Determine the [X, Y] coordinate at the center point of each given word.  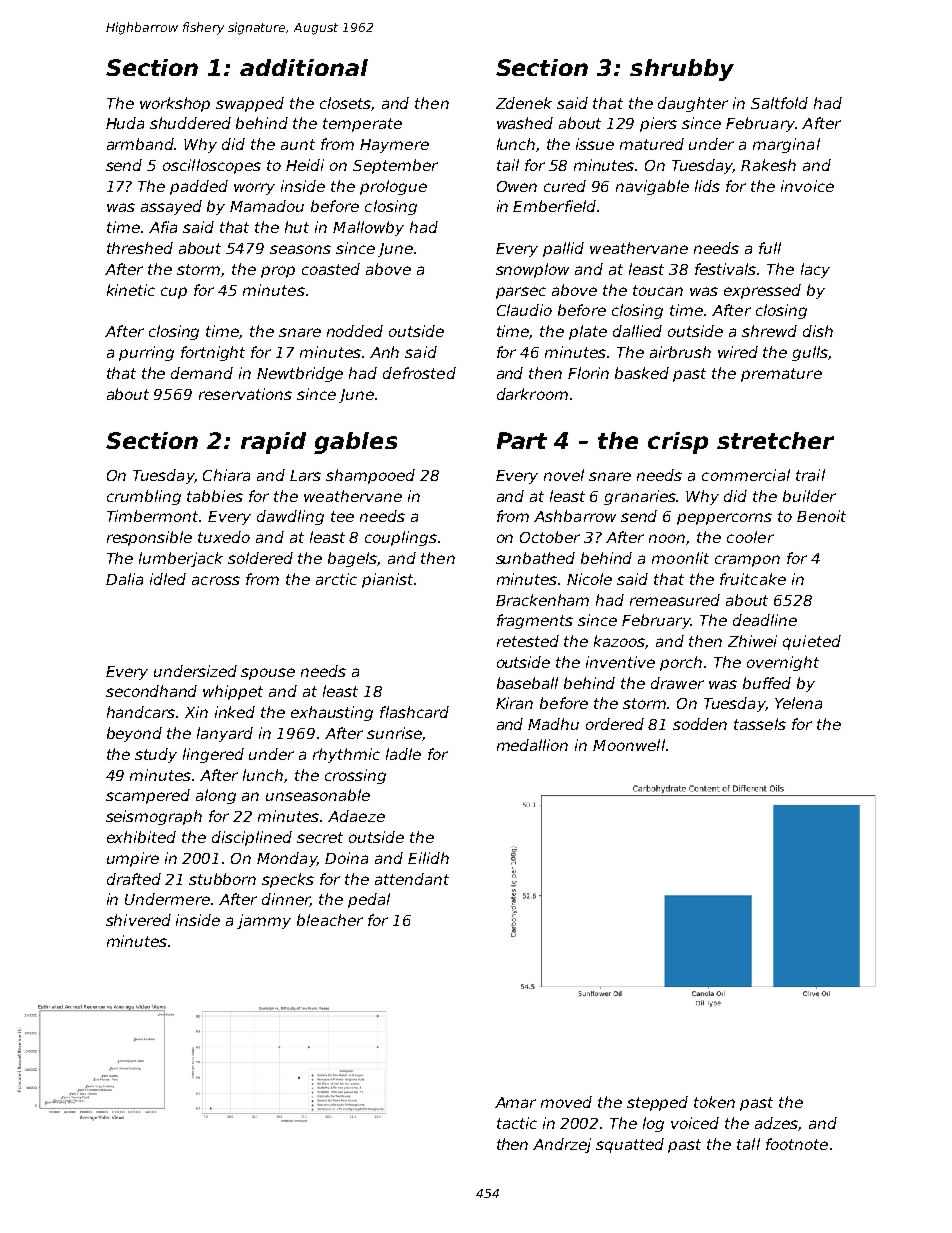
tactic [517, 1123]
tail [508, 165]
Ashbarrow [575, 516]
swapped [250, 104]
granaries [640, 497]
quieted [812, 642]
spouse [268, 674]
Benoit [821, 516]
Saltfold [779, 103]
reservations [245, 394]
